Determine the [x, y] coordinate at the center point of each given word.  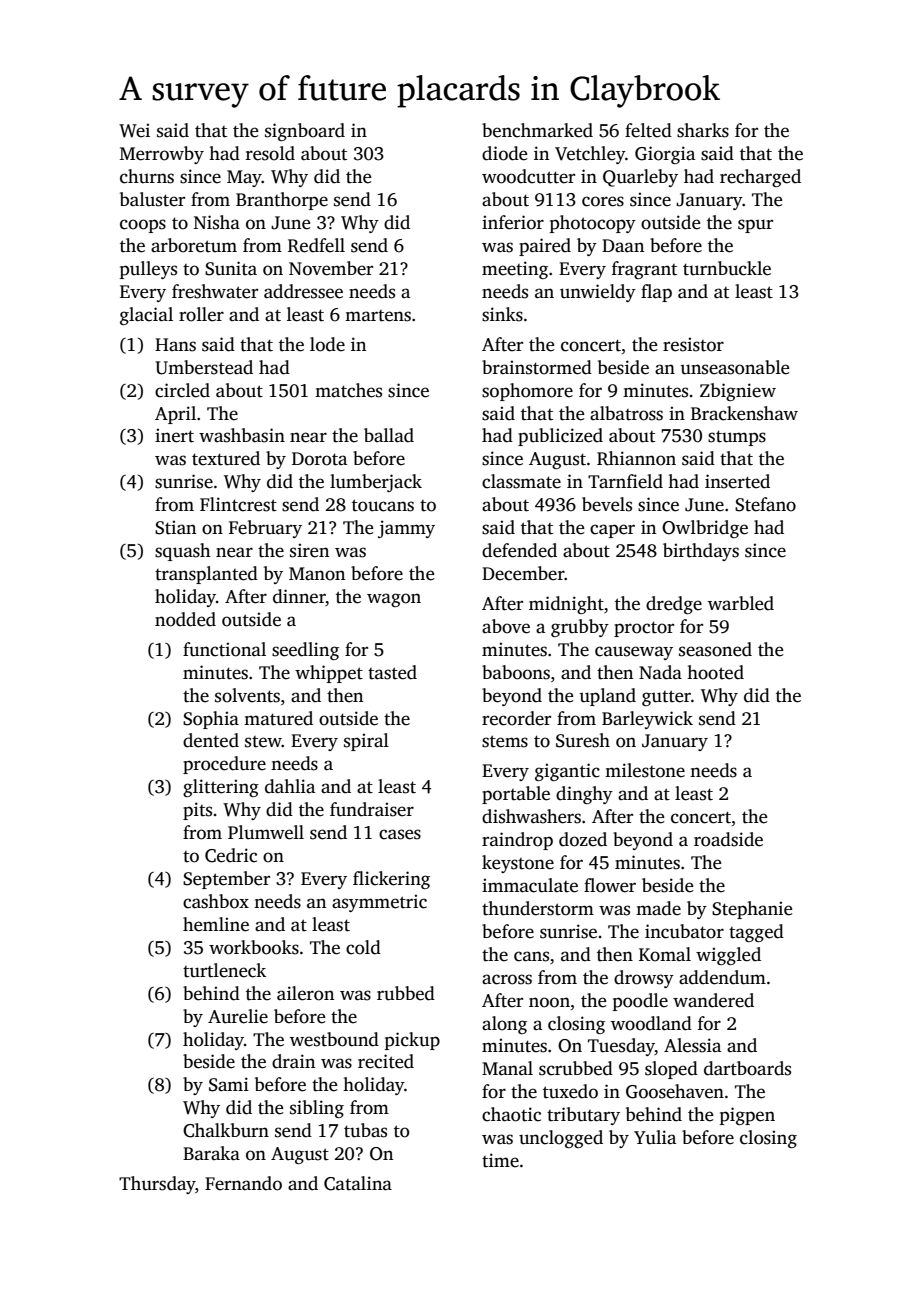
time [500, 1160]
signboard [305, 132]
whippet [329, 674]
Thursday [157, 1185]
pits [197, 811]
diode [505, 153]
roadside [728, 839]
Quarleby [640, 178]
